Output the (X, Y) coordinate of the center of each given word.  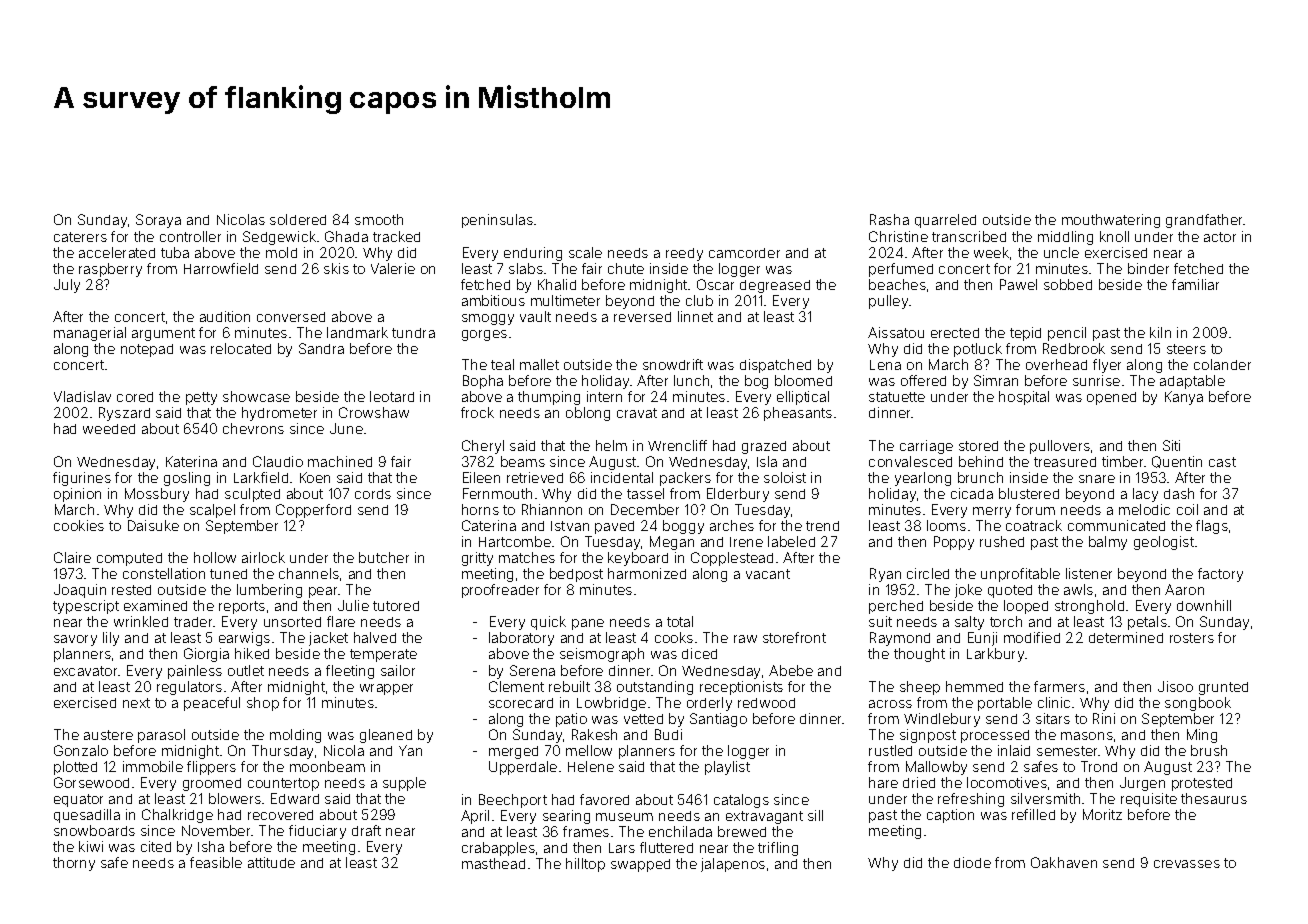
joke (968, 591)
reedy (684, 254)
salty (969, 623)
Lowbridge (611, 704)
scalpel (212, 511)
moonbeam (327, 766)
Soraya (158, 221)
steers (1186, 349)
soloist (785, 477)
